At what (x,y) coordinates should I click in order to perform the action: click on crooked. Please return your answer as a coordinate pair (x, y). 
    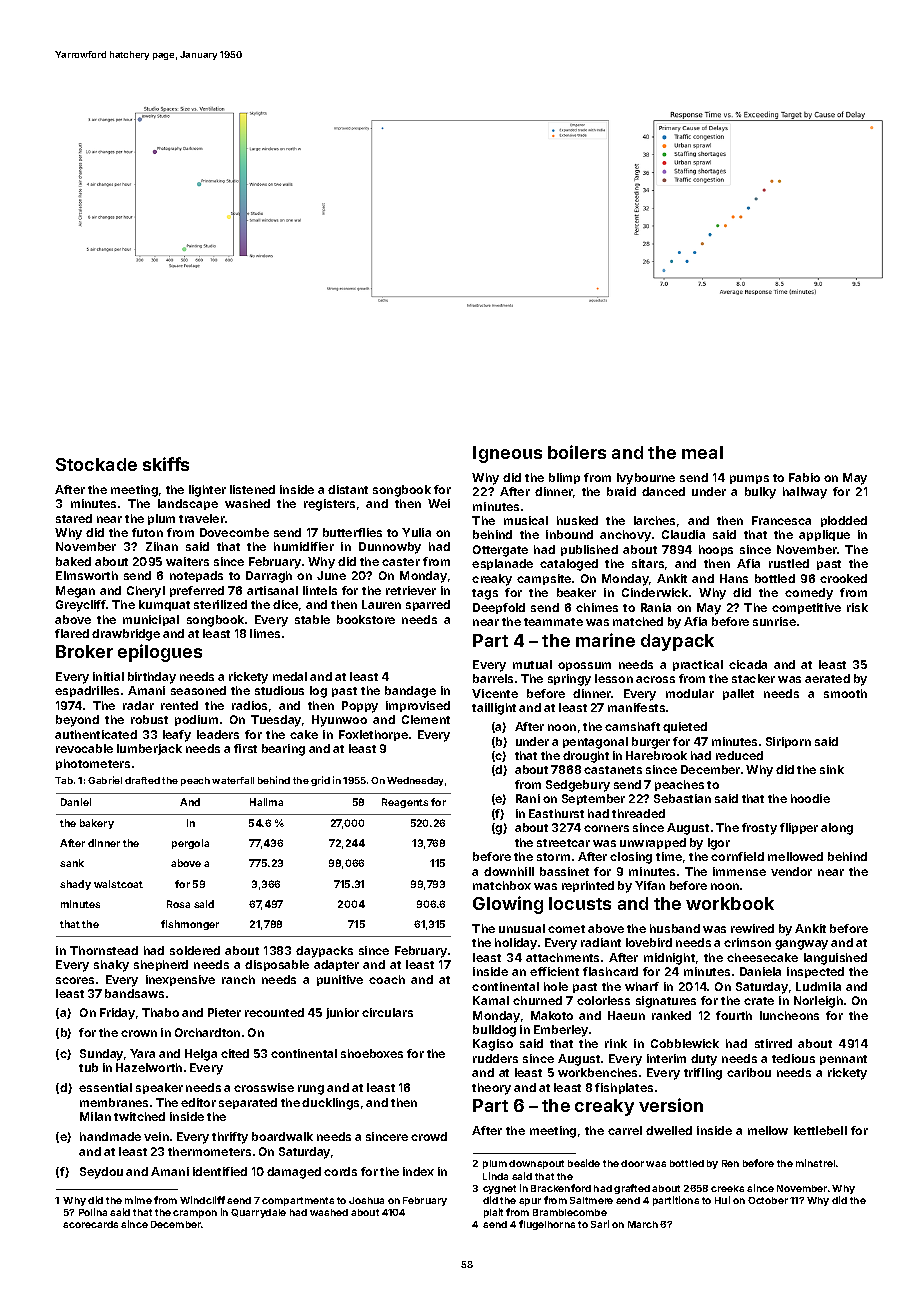
    Looking at the image, I should click on (843, 578).
